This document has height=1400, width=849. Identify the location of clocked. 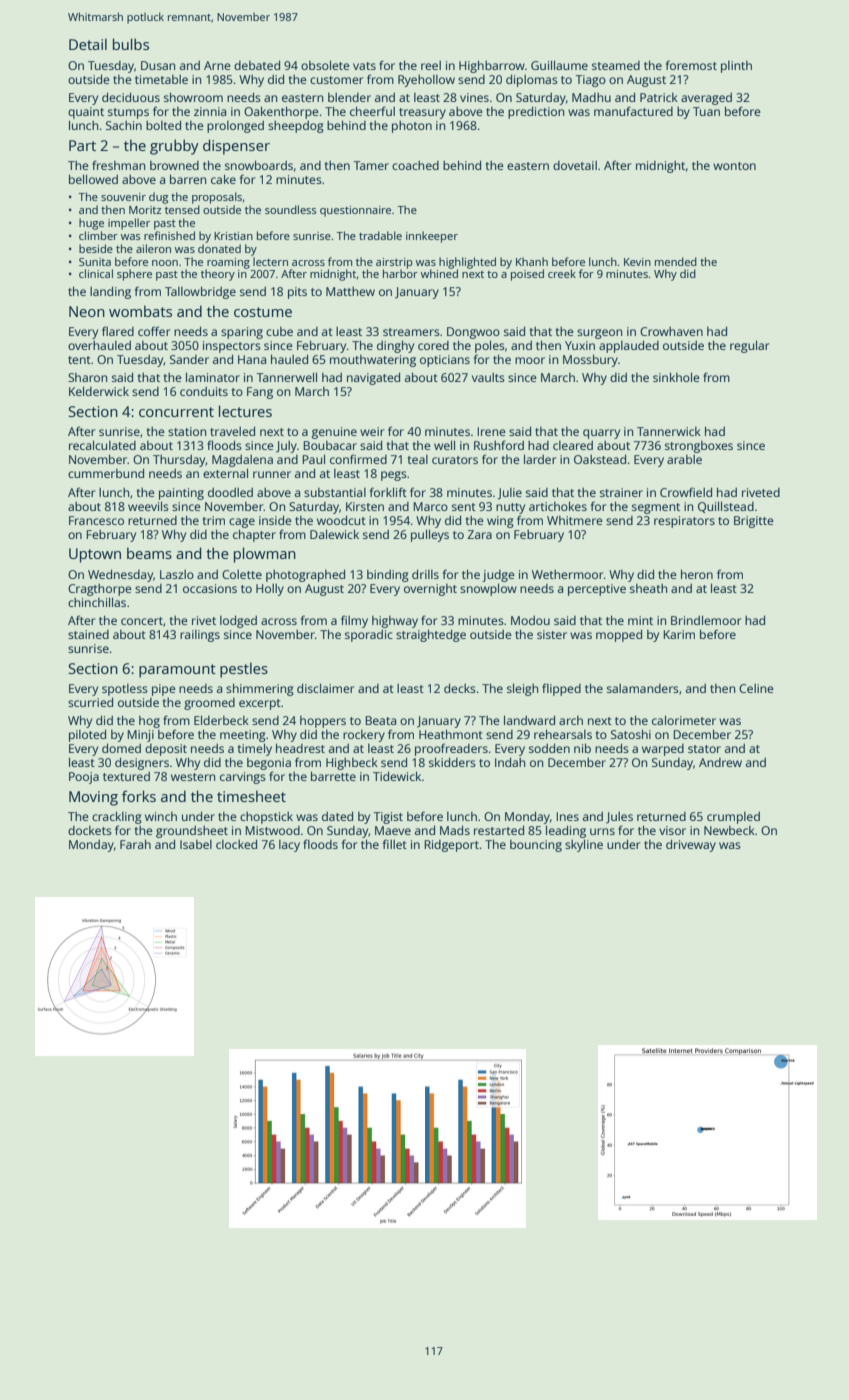
(236, 844).
